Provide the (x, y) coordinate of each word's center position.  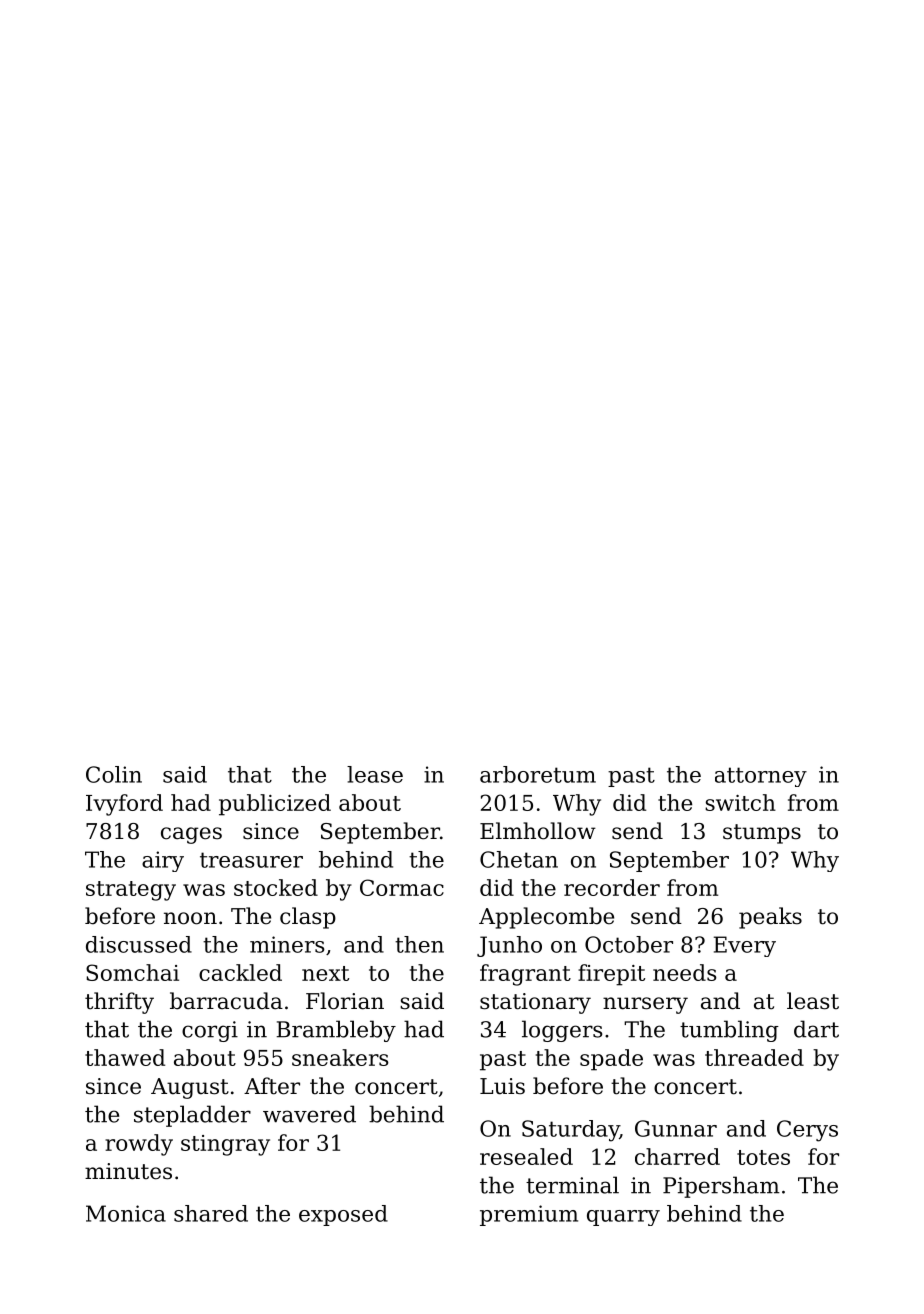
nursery (645, 1005)
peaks (770, 918)
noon (190, 918)
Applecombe (546, 918)
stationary (535, 1003)
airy (163, 861)
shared (211, 1213)
